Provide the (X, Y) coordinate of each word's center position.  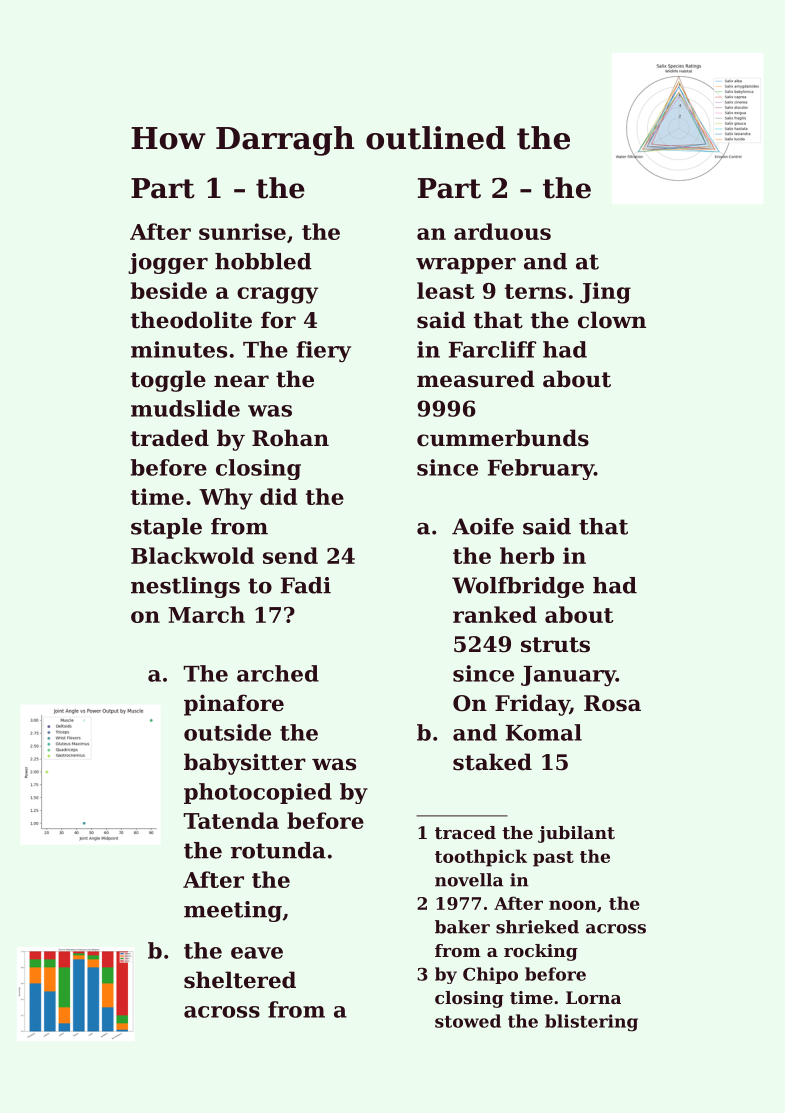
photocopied (258, 793)
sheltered (240, 980)
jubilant (576, 834)
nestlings (185, 587)
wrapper (466, 266)
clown (612, 320)
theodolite (191, 320)
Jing (605, 293)
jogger (168, 263)
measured (476, 379)
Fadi (306, 585)
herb (527, 555)
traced (465, 832)
